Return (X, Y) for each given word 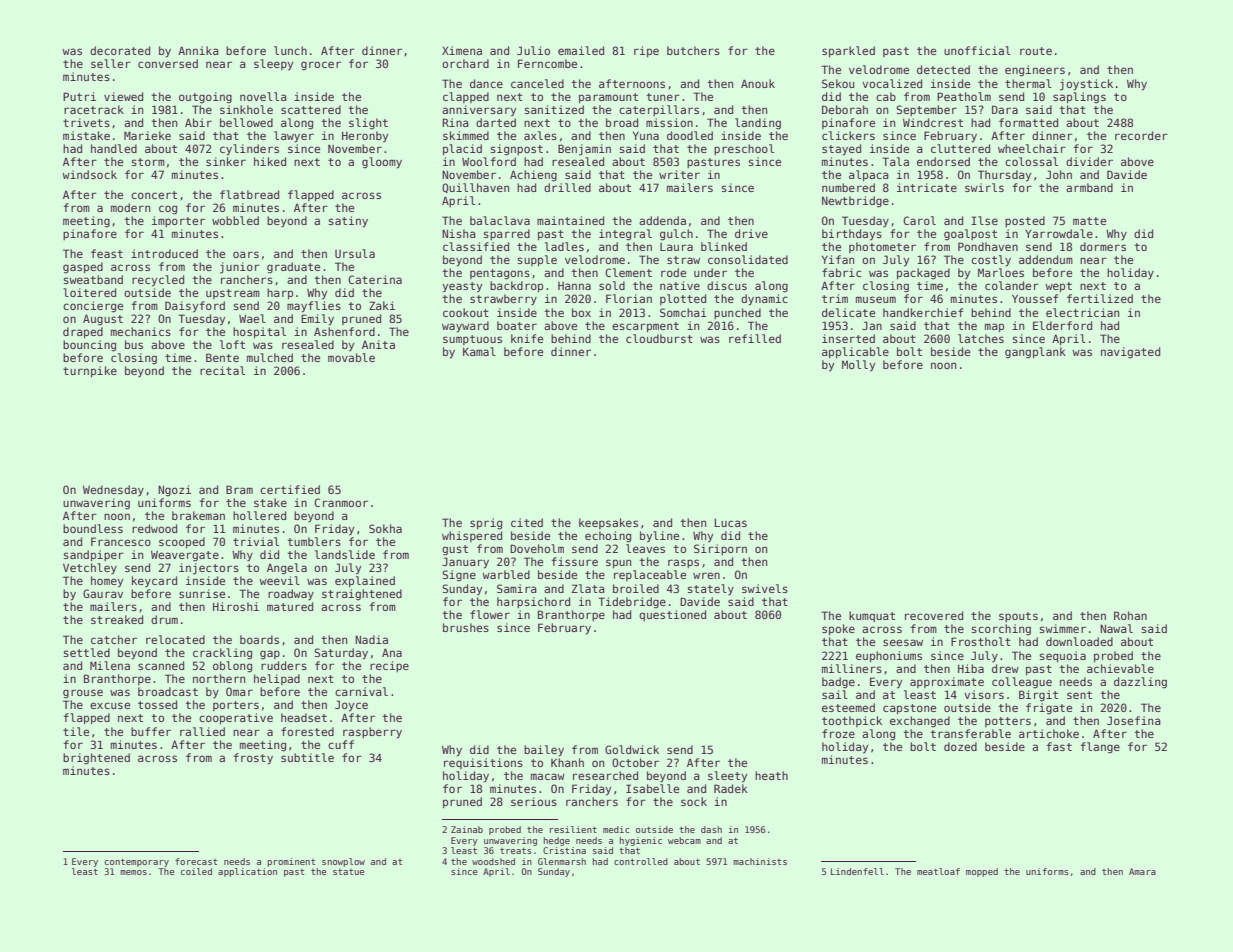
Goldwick (632, 749)
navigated (1130, 353)
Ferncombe (547, 63)
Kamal (479, 351)
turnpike (90, 372)
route (1036, 51)
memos (133, 872)
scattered (311, 109)
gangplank (1035, 353)
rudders (284, 665)
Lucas (730, 522)
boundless (93, 528)
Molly (858, 366)
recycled (158, 281)
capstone (909, 709)
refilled (755, 338)
